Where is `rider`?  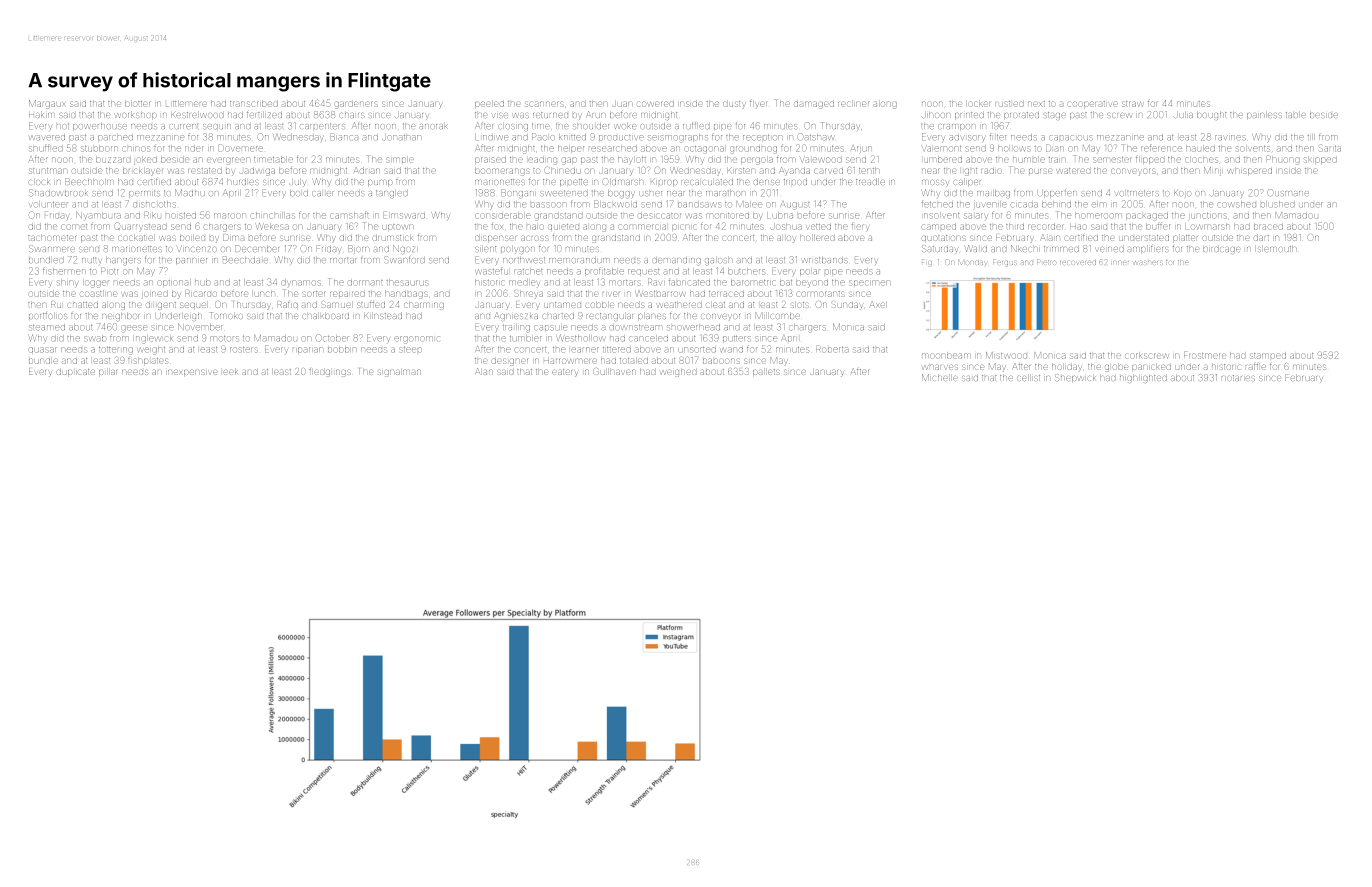
rider is located at coordinates (194, 148).
